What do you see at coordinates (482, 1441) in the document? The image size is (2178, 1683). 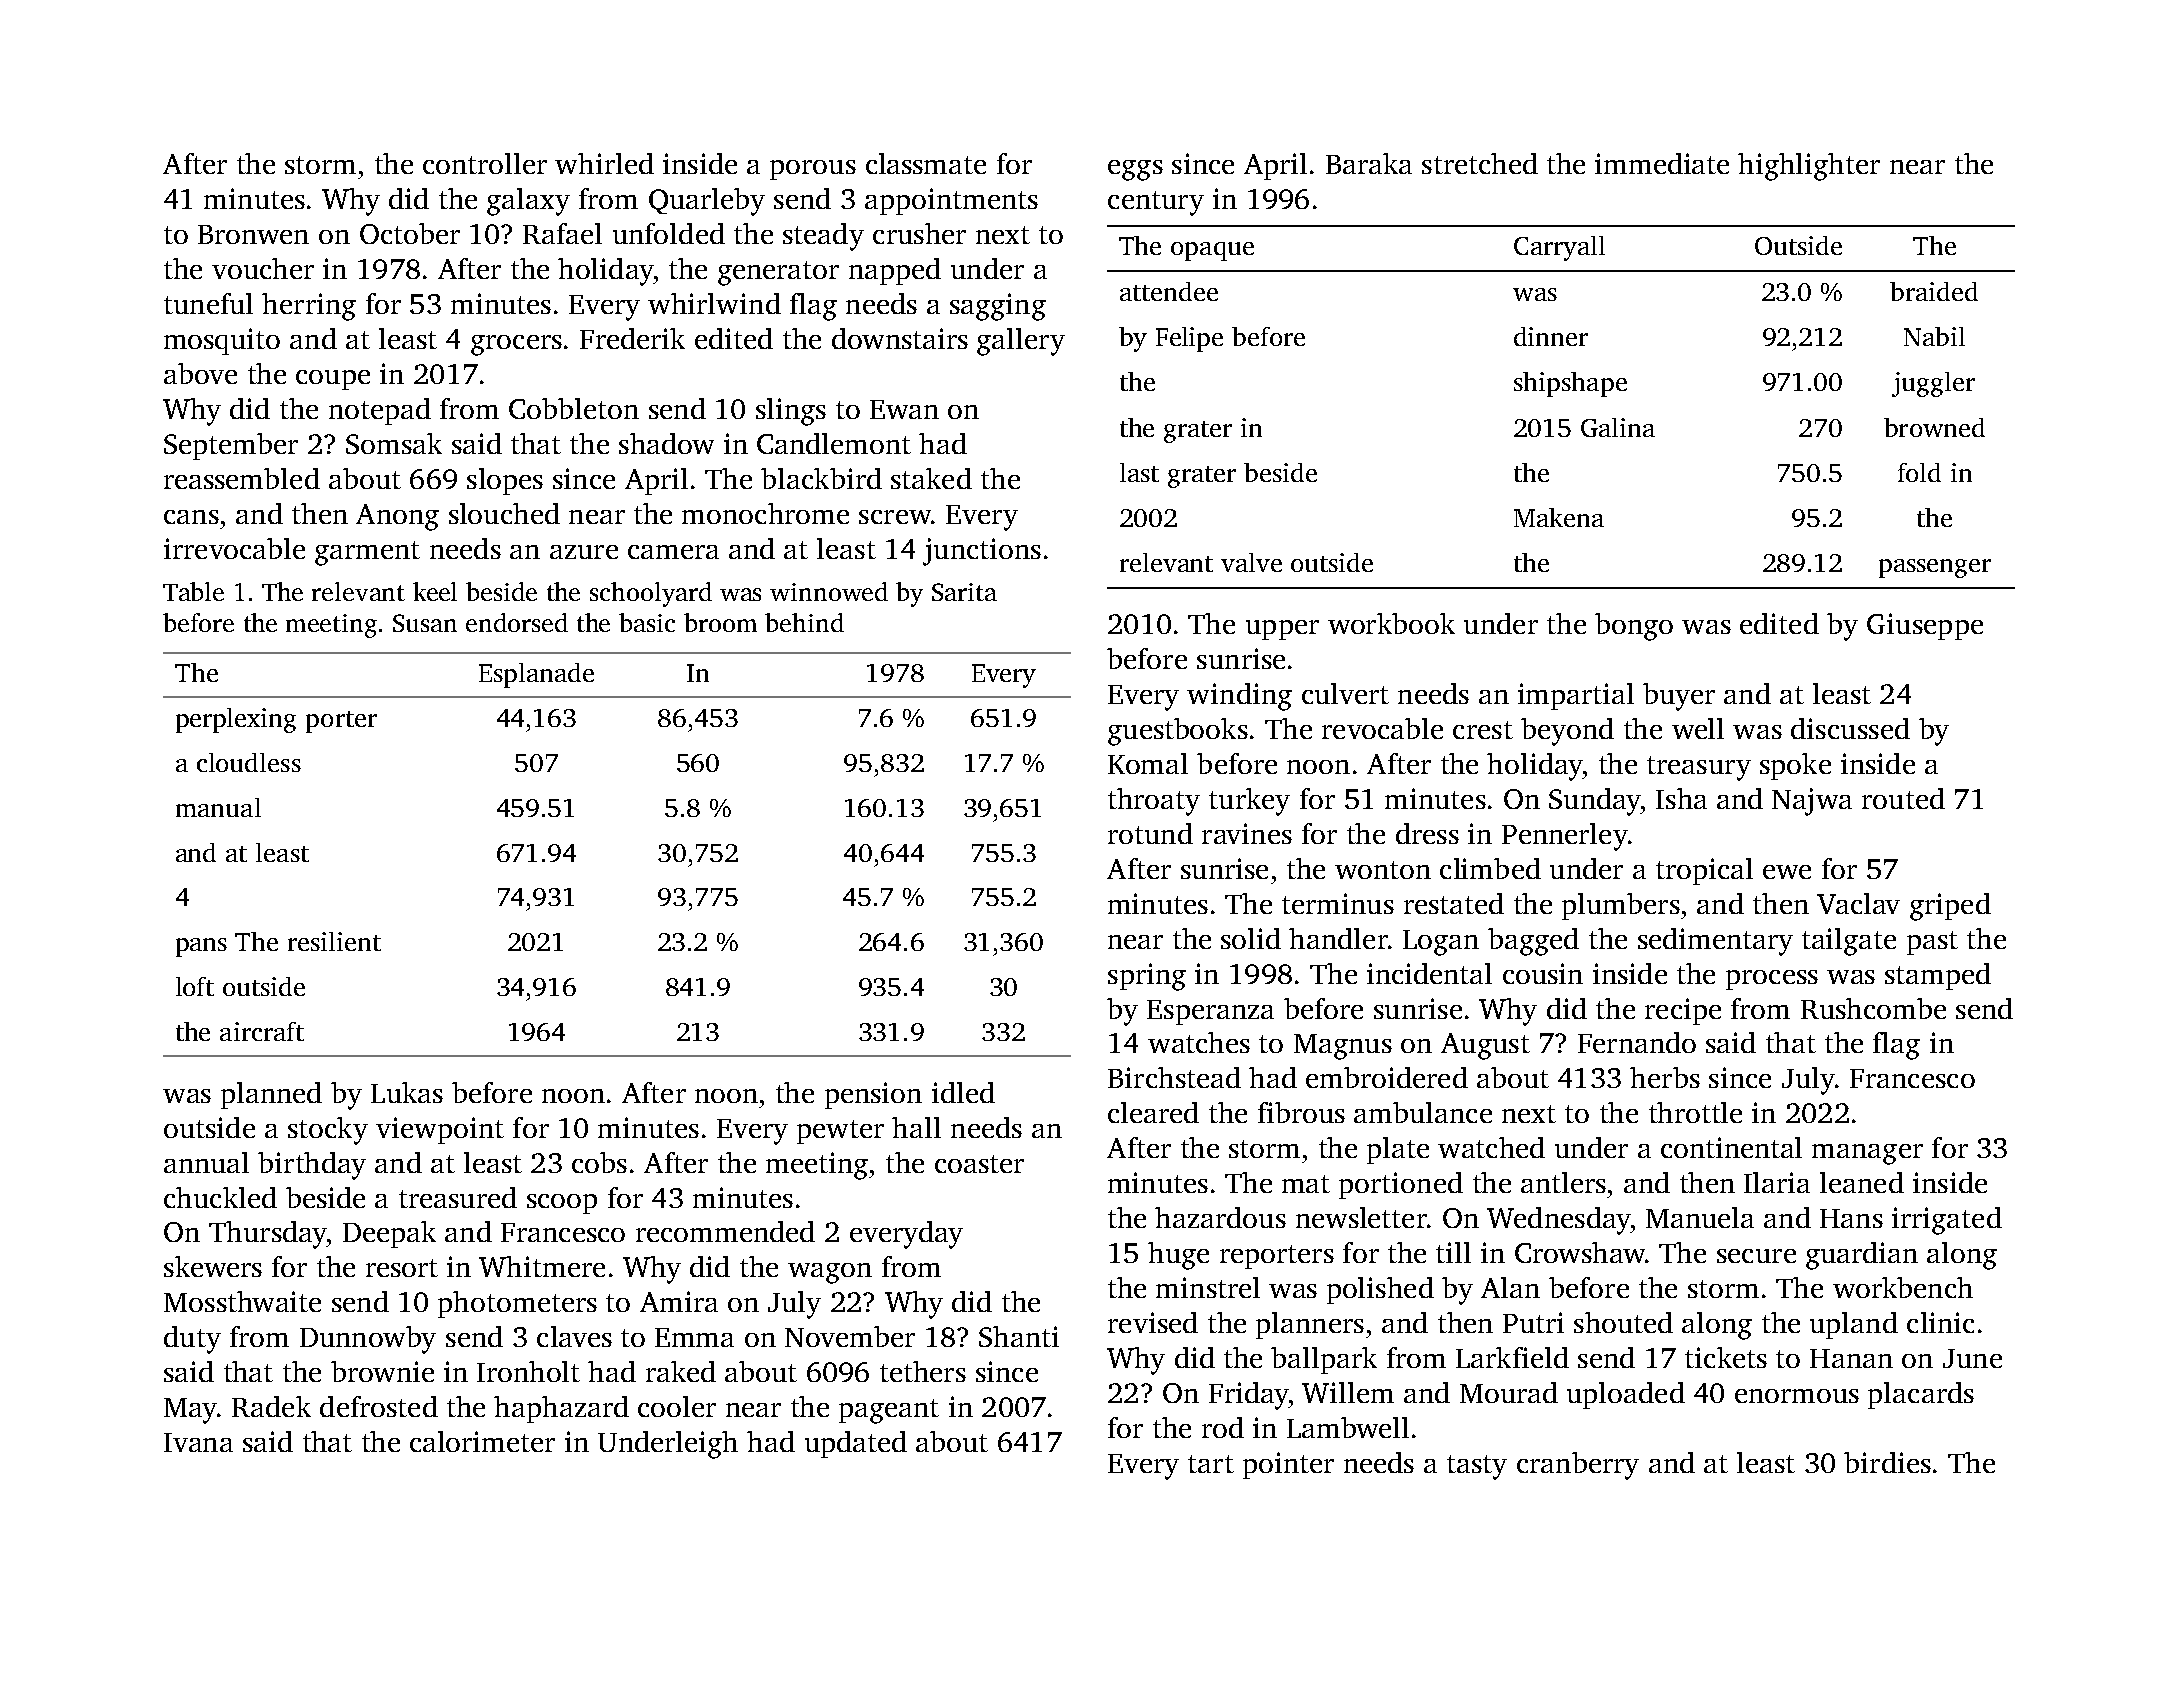 I see `calorimeter` at bounding box center [482, 1441].
